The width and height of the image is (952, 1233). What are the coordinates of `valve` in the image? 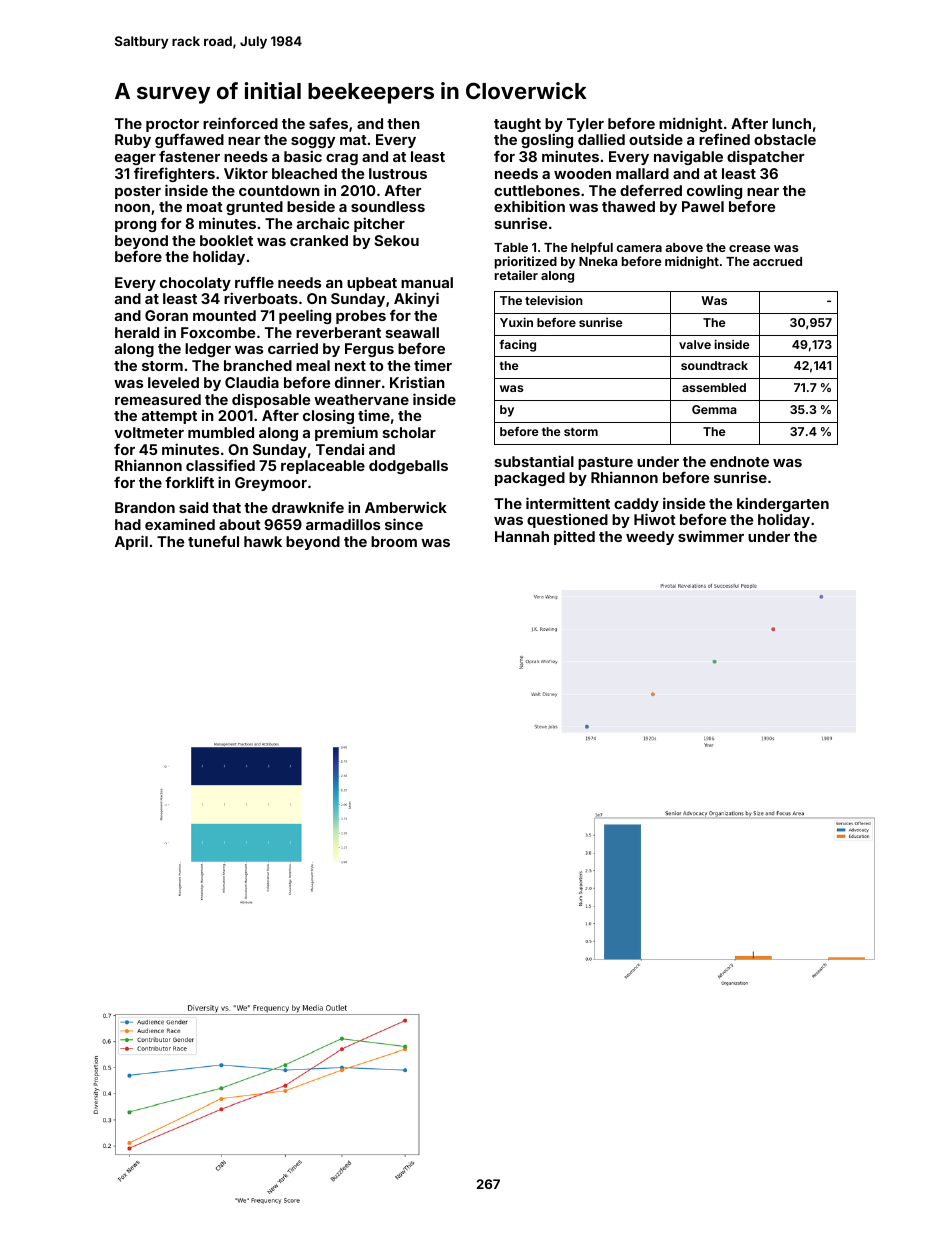 It's located at (695, 344).
